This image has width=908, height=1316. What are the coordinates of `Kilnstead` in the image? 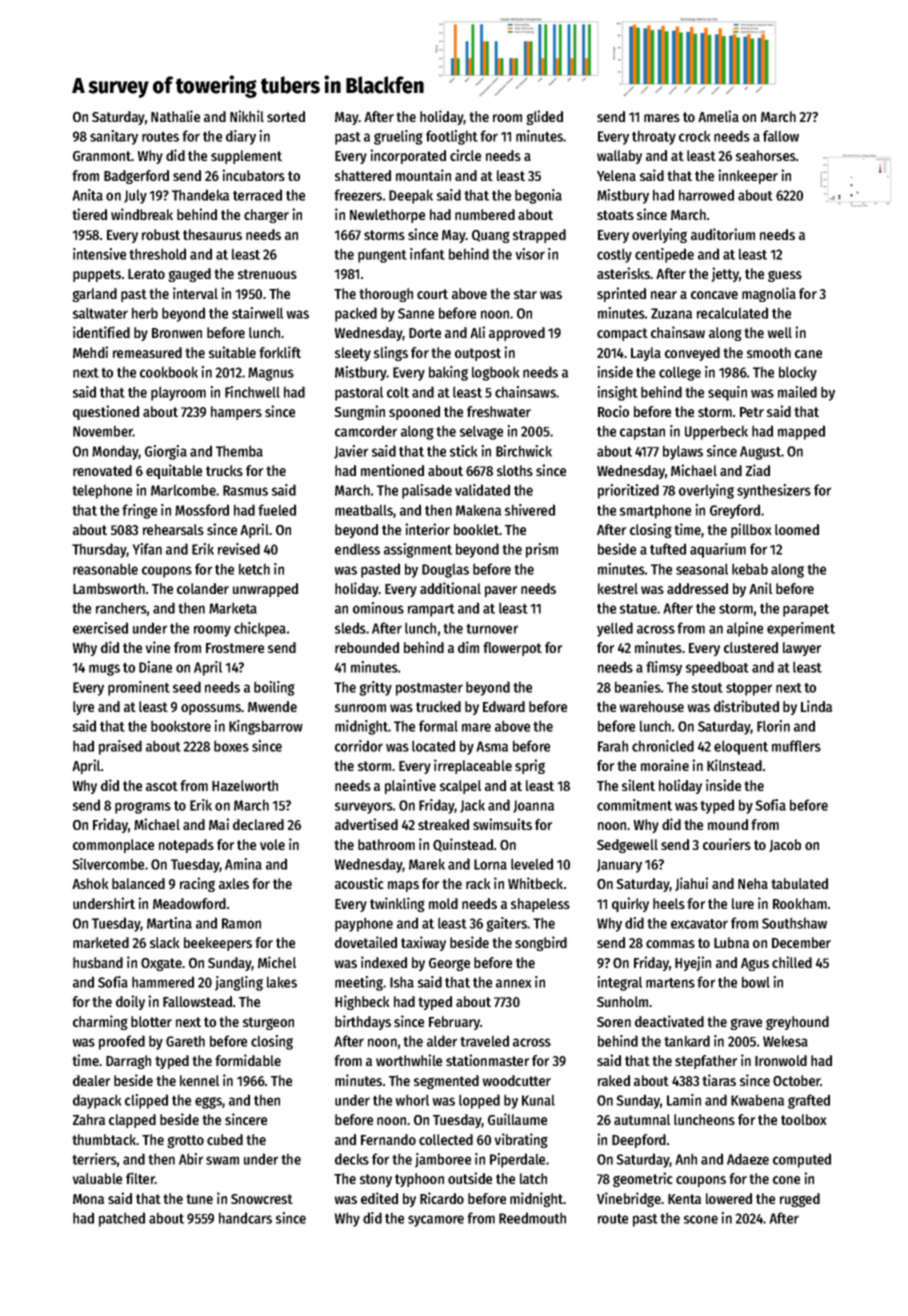 It's located at (734, 765).
